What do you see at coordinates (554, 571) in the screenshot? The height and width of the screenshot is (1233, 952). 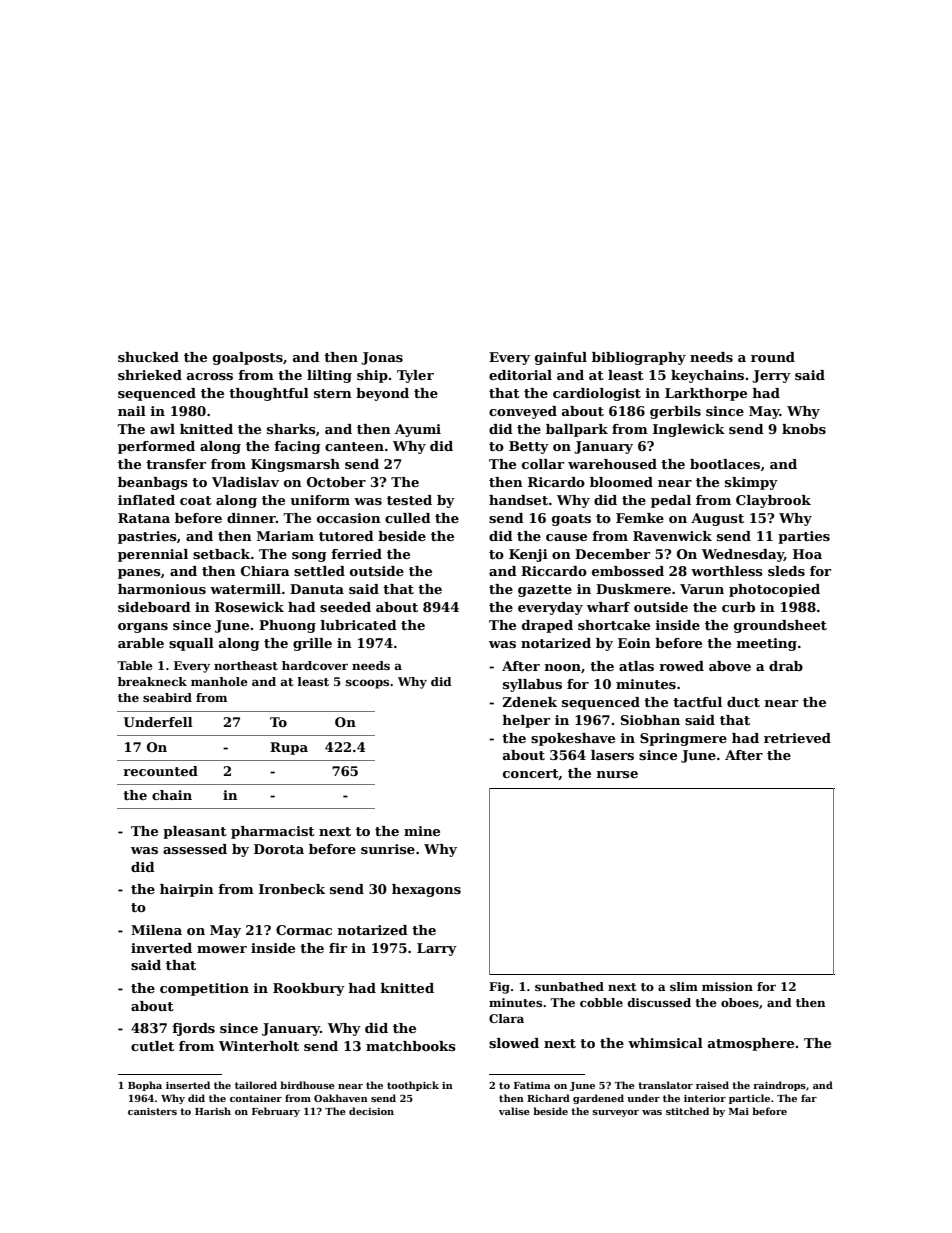 I see `Riccardo` at bounding box center [554, 571].
